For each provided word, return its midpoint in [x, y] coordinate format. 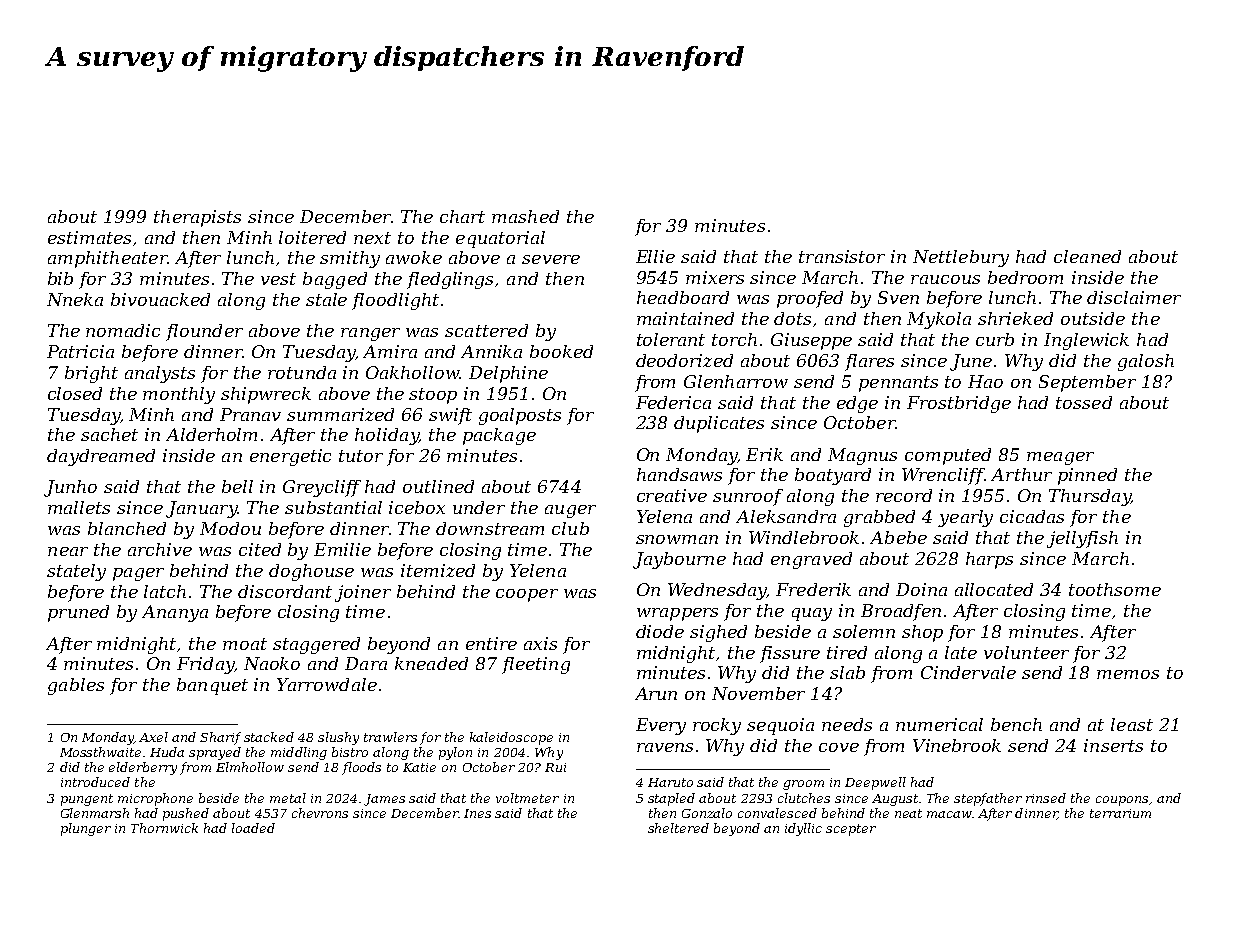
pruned [78, 613]
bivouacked [160, 299]
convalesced [777, 813]
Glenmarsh [95, 813]
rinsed [1046, 798]
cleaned [1087, 256]
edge [857, 404]
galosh [1146, 362]
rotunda [302, 372]
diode [660, 631]
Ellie [655, 256]
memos [1128, 674]
